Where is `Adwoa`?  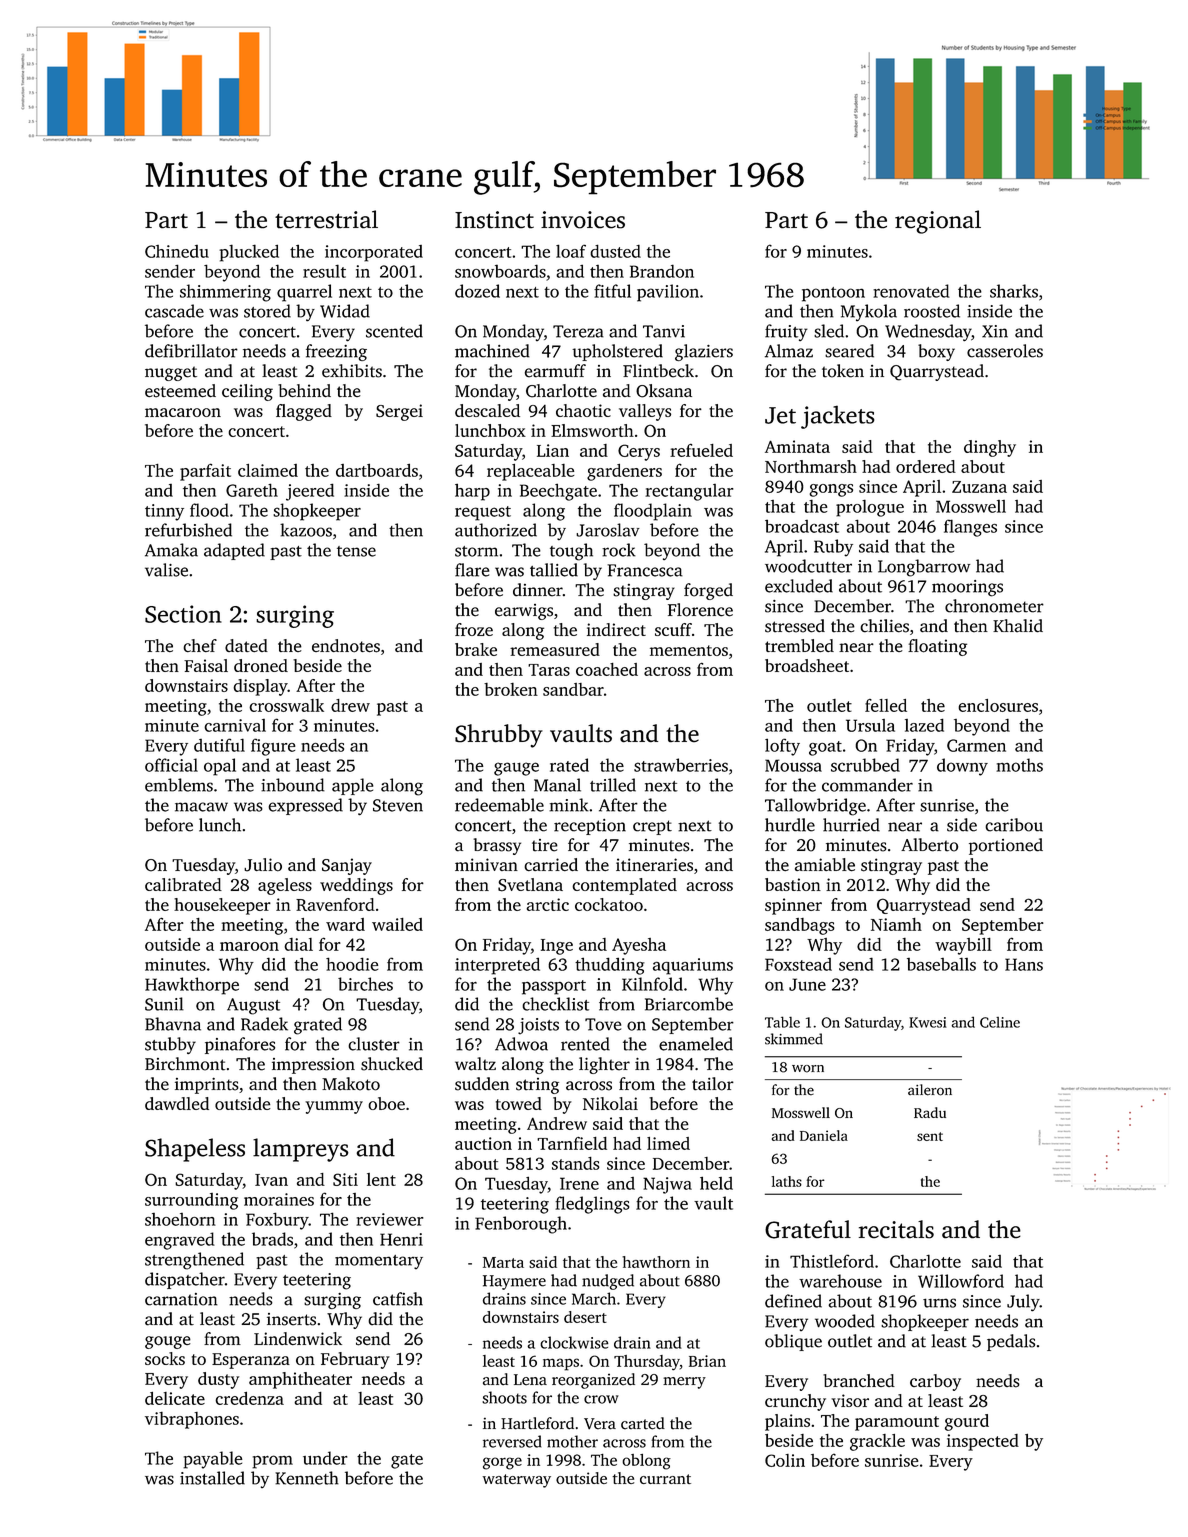
Adwoa is located at coordinates (521, 1044).
